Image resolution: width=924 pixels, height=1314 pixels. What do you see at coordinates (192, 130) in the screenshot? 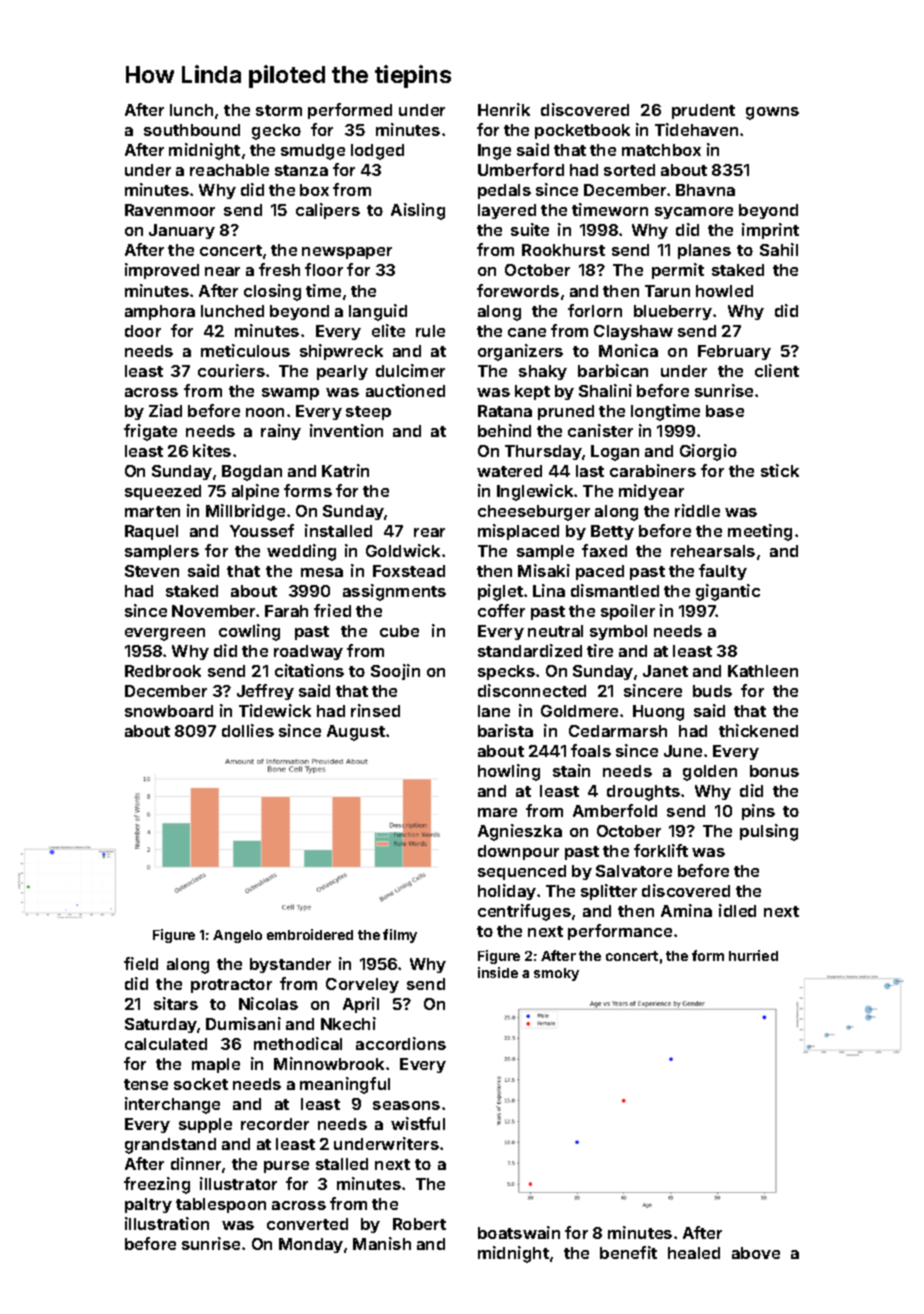
I see `southbound` at bounding box center [192, 130].
